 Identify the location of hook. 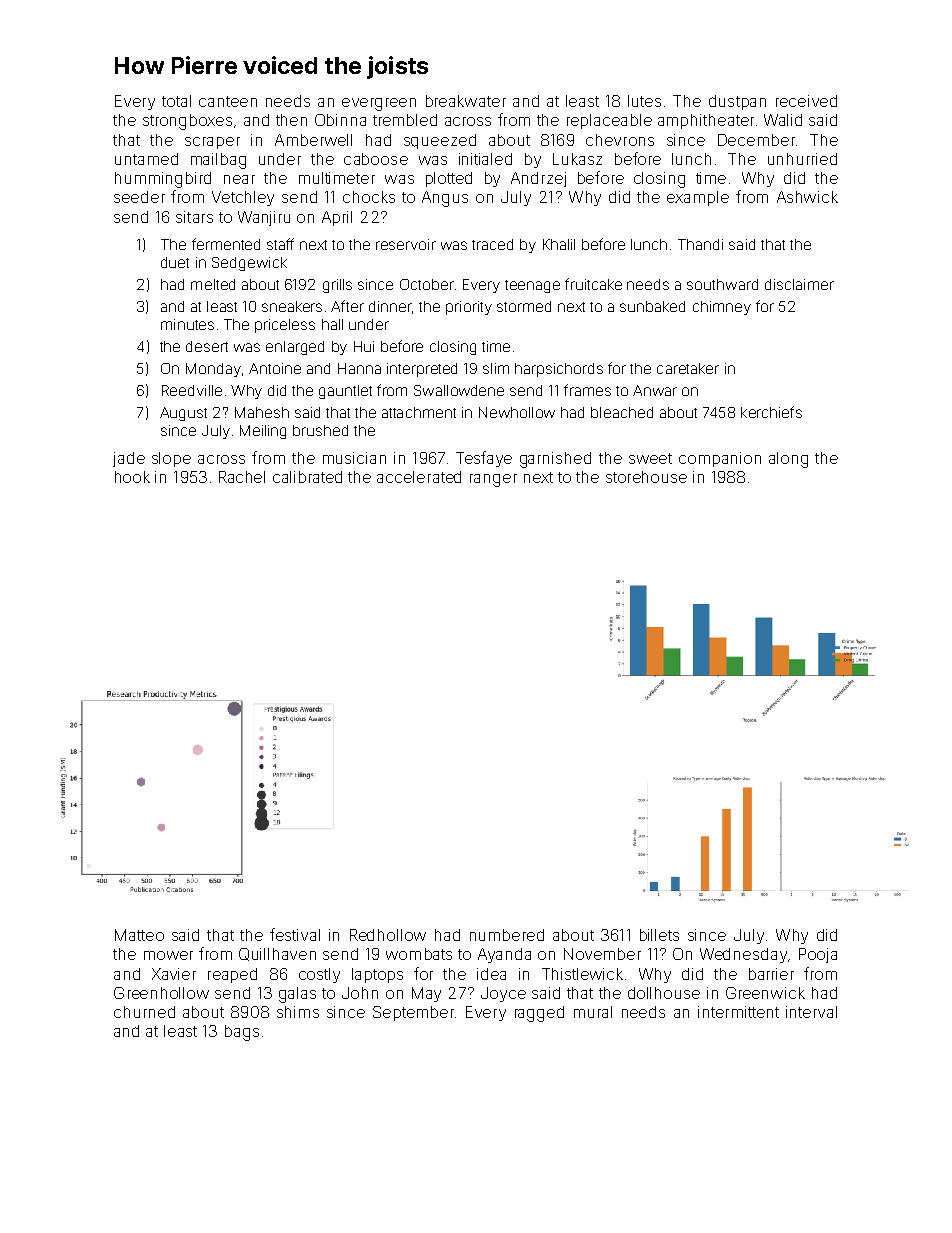
(132, 477).
